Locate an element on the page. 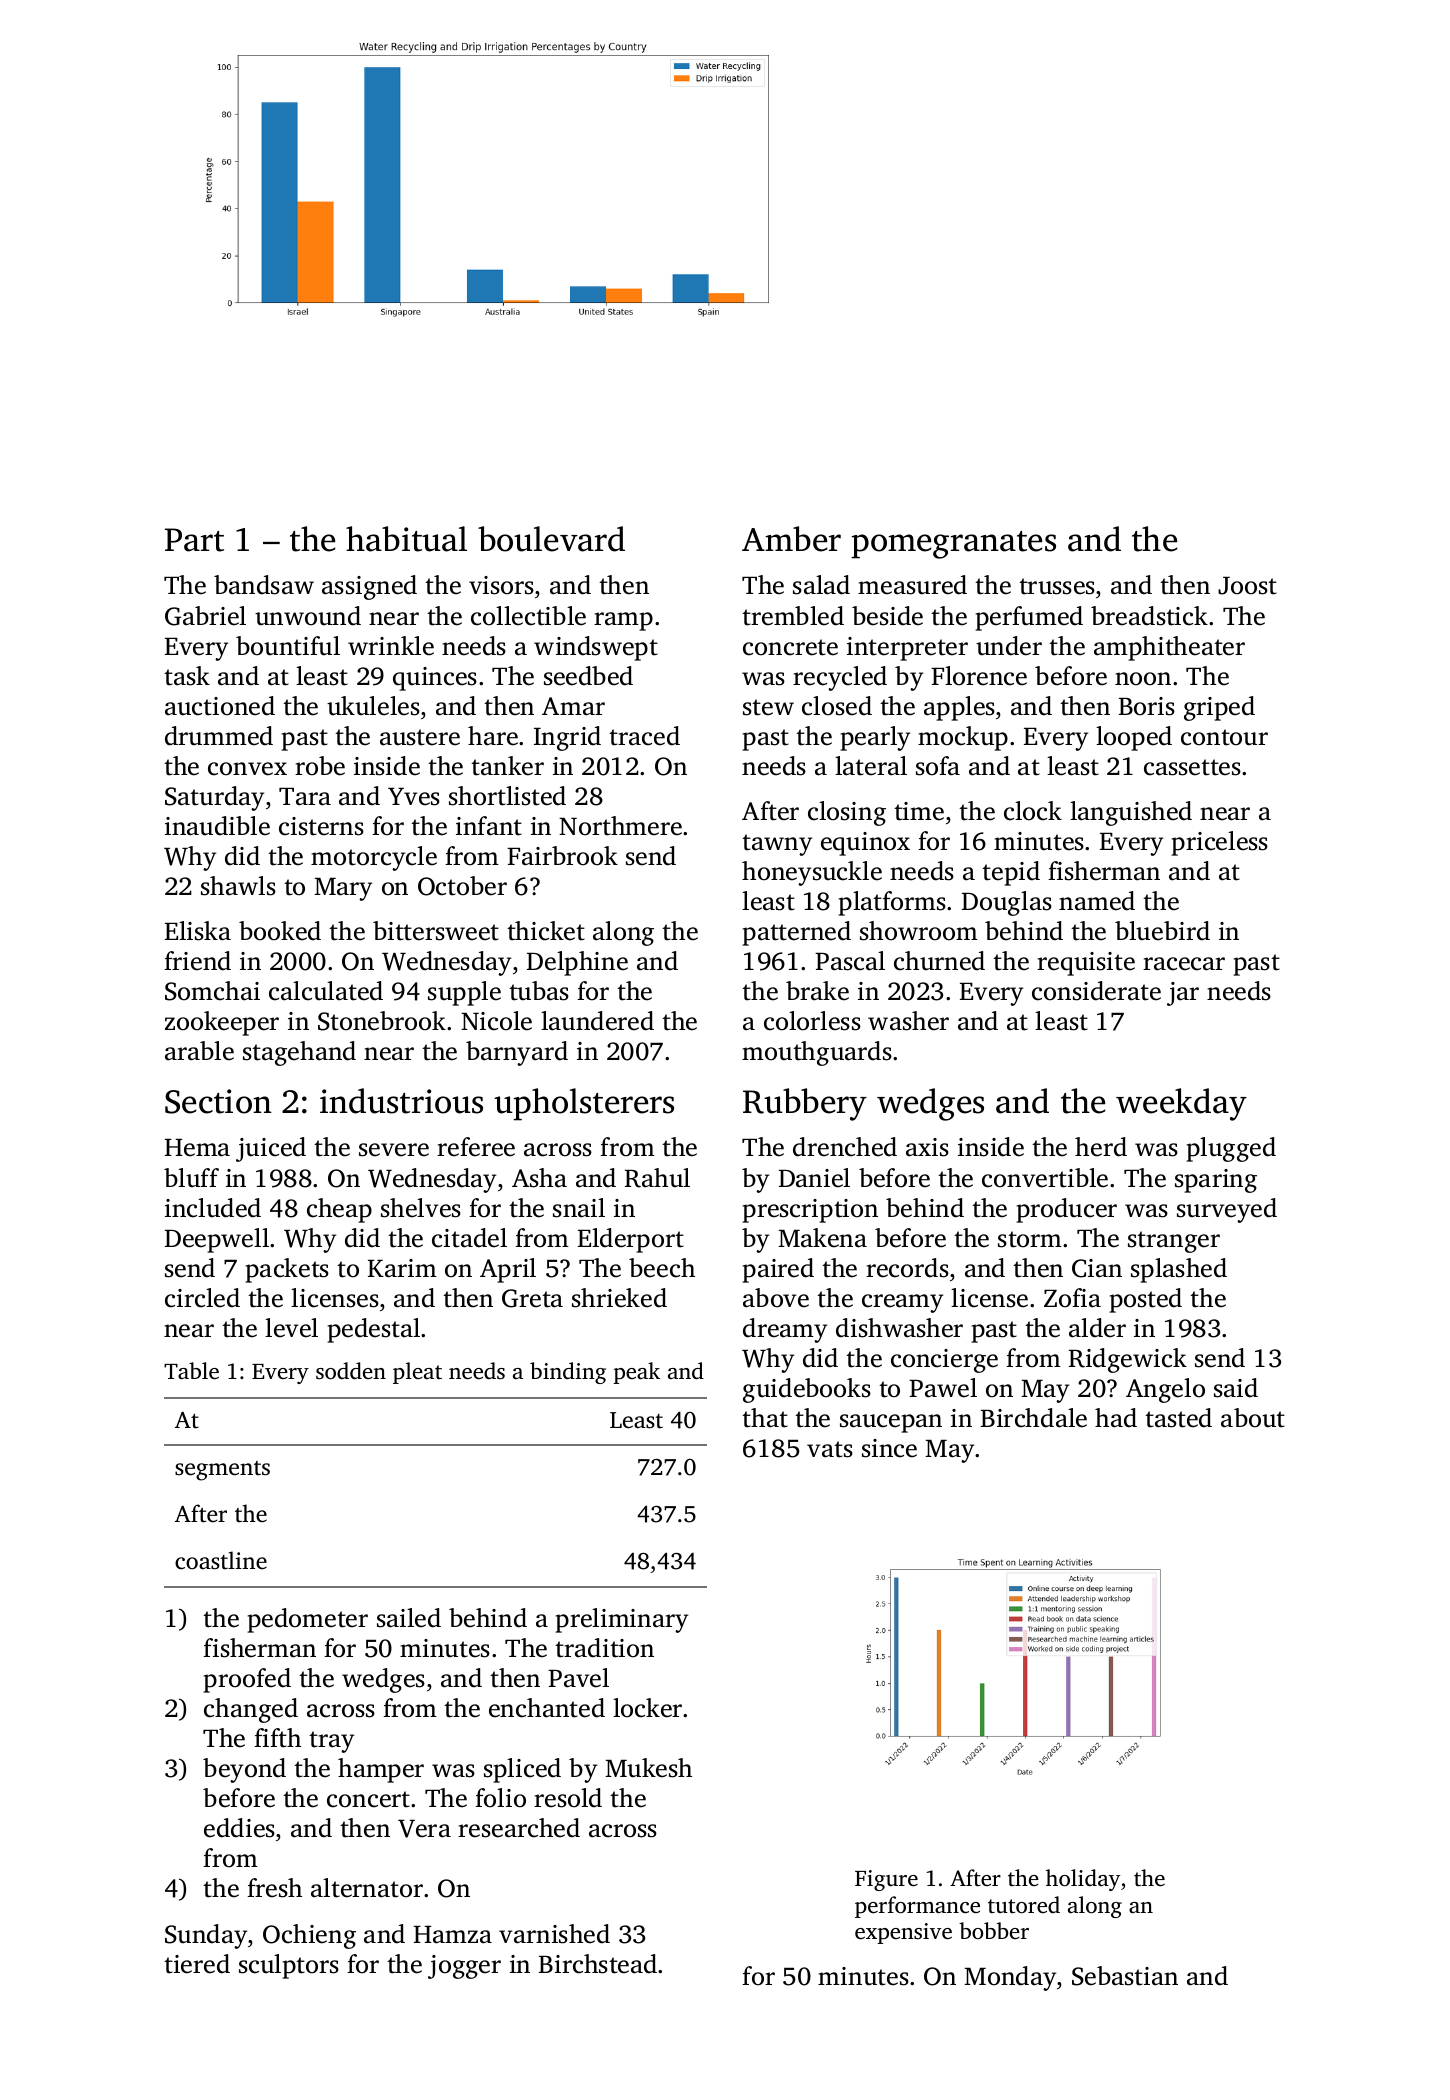 Image resolution: width=1450 pixels, height=2100 pixels. churned is located at coordinates (939, 961).
